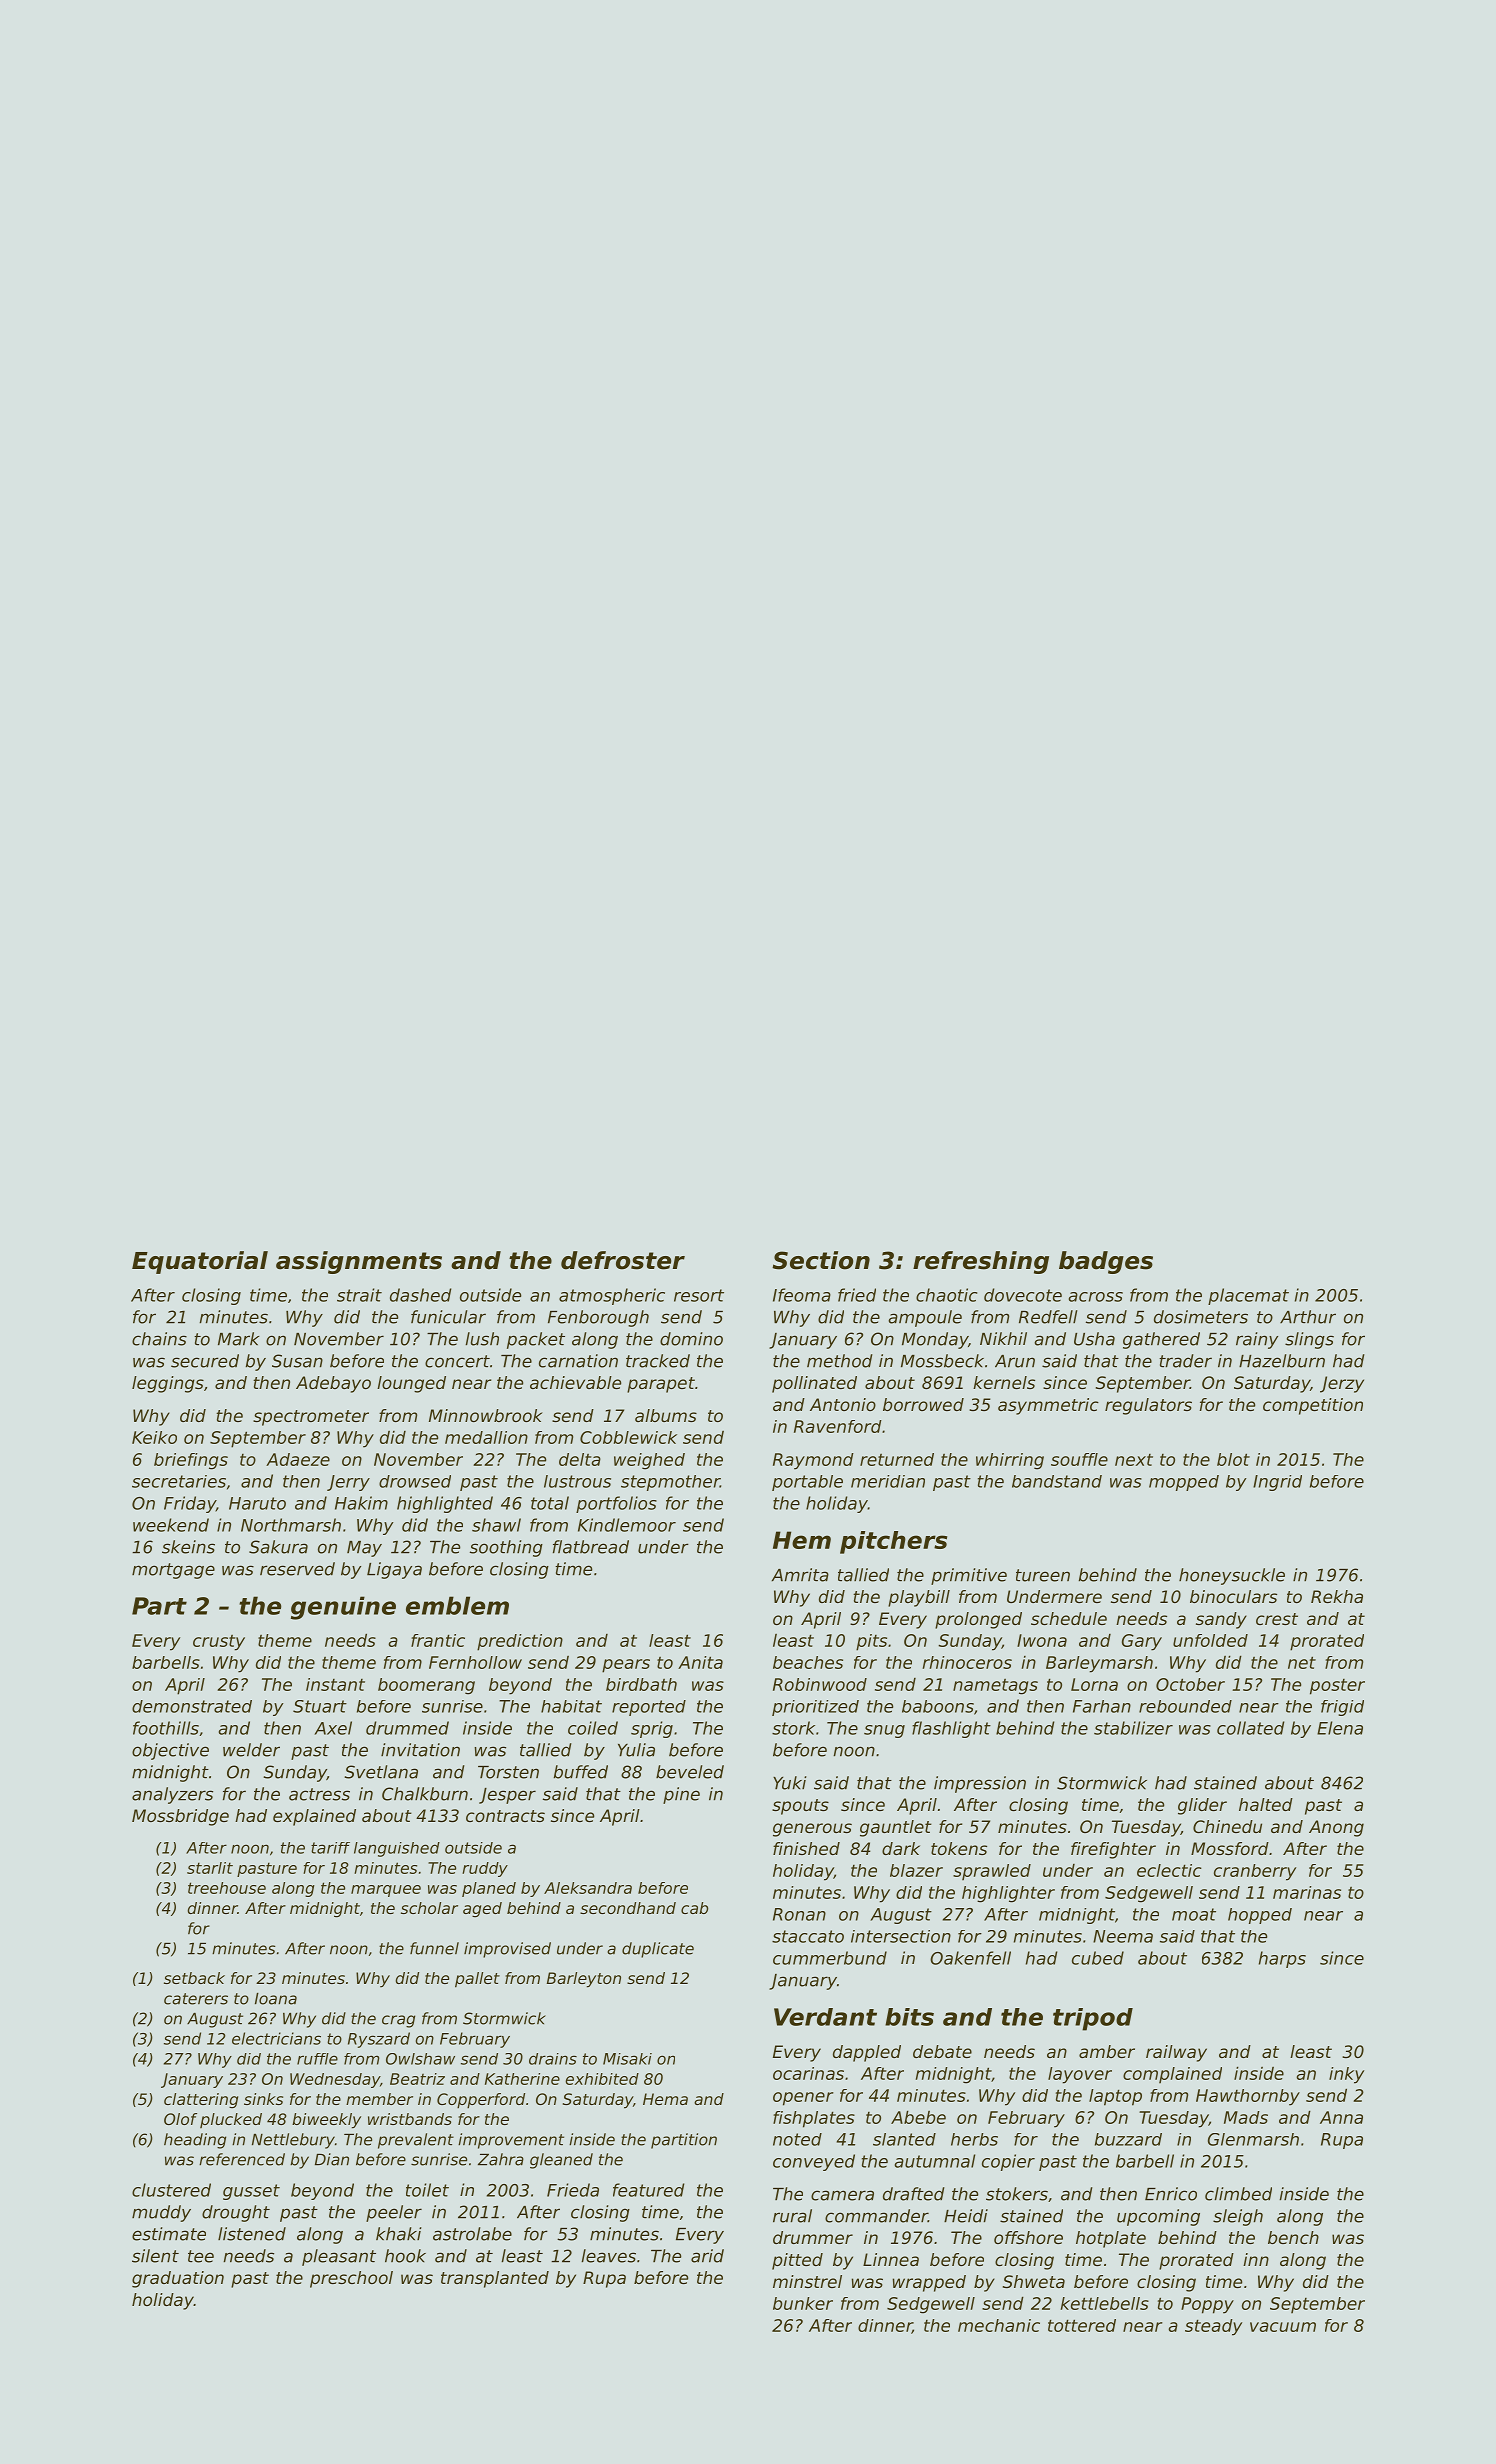 The height and width of the page is (2464, 1496). What do you see at coordinates (191, 1461) in the page?
I see `briefings` at bounding box center [191, 1461].
